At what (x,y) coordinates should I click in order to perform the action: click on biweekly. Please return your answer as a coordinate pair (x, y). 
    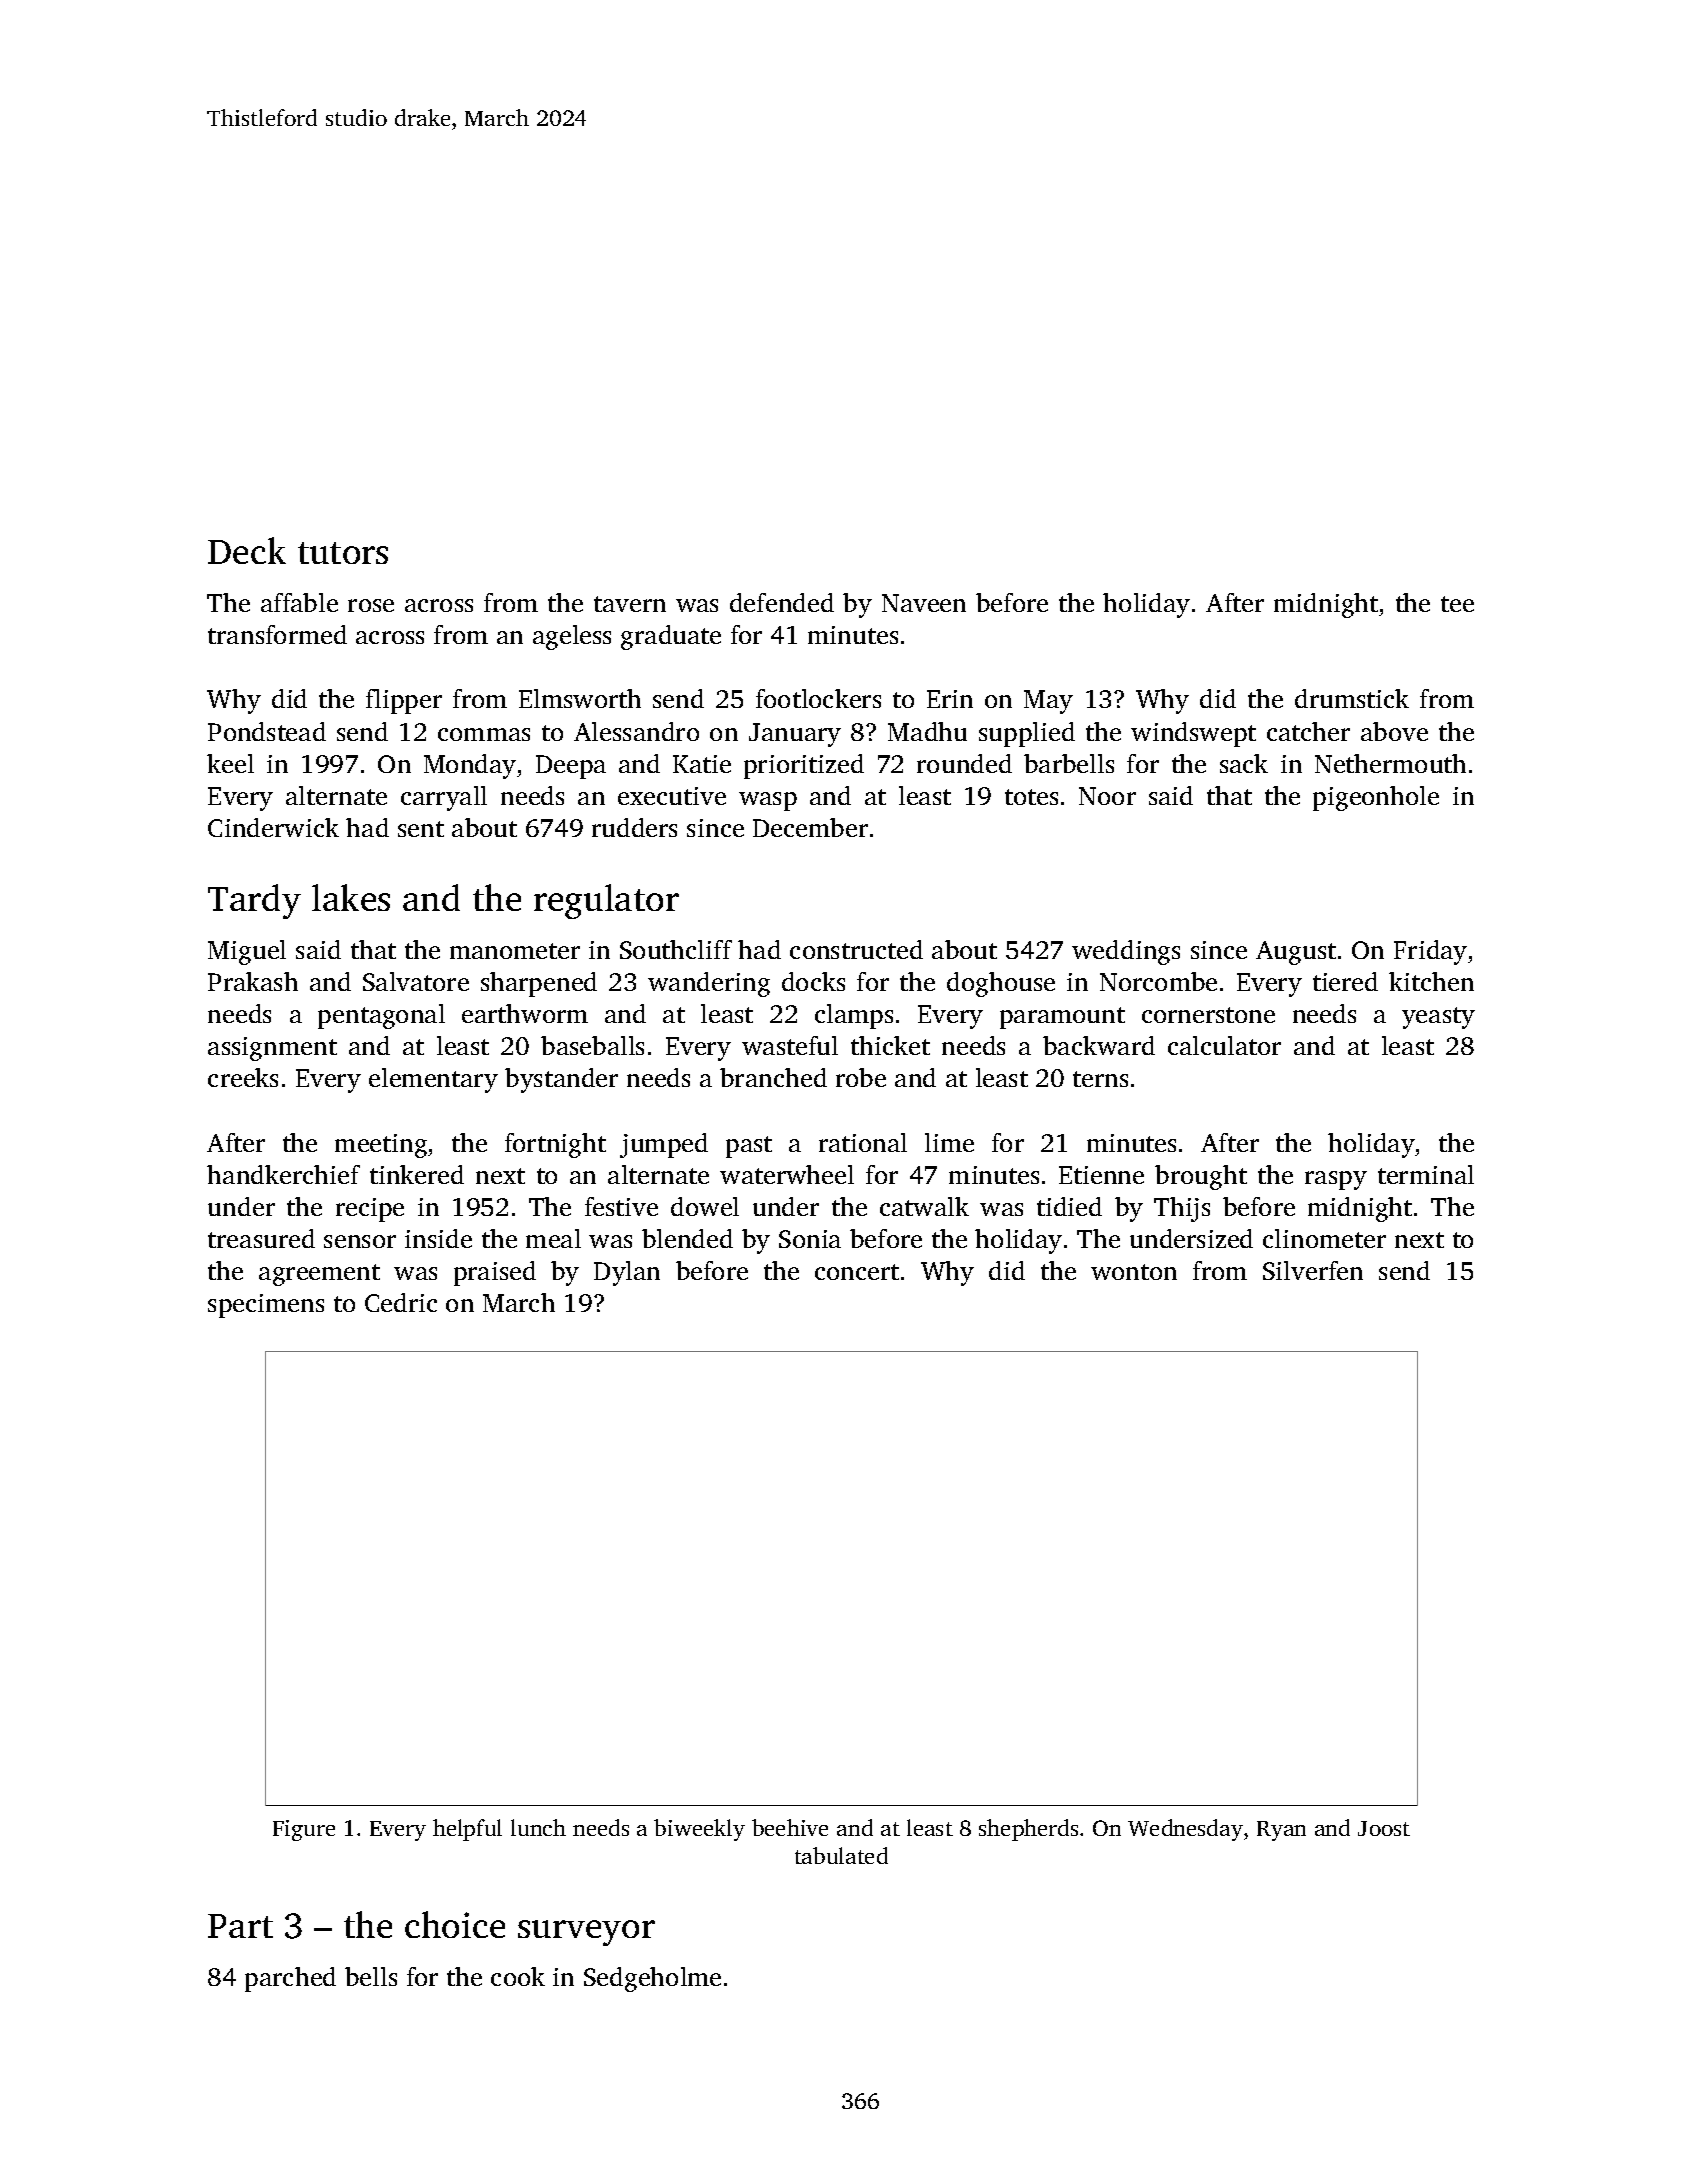
    Looking at the image, I should click on (699, 1830).
